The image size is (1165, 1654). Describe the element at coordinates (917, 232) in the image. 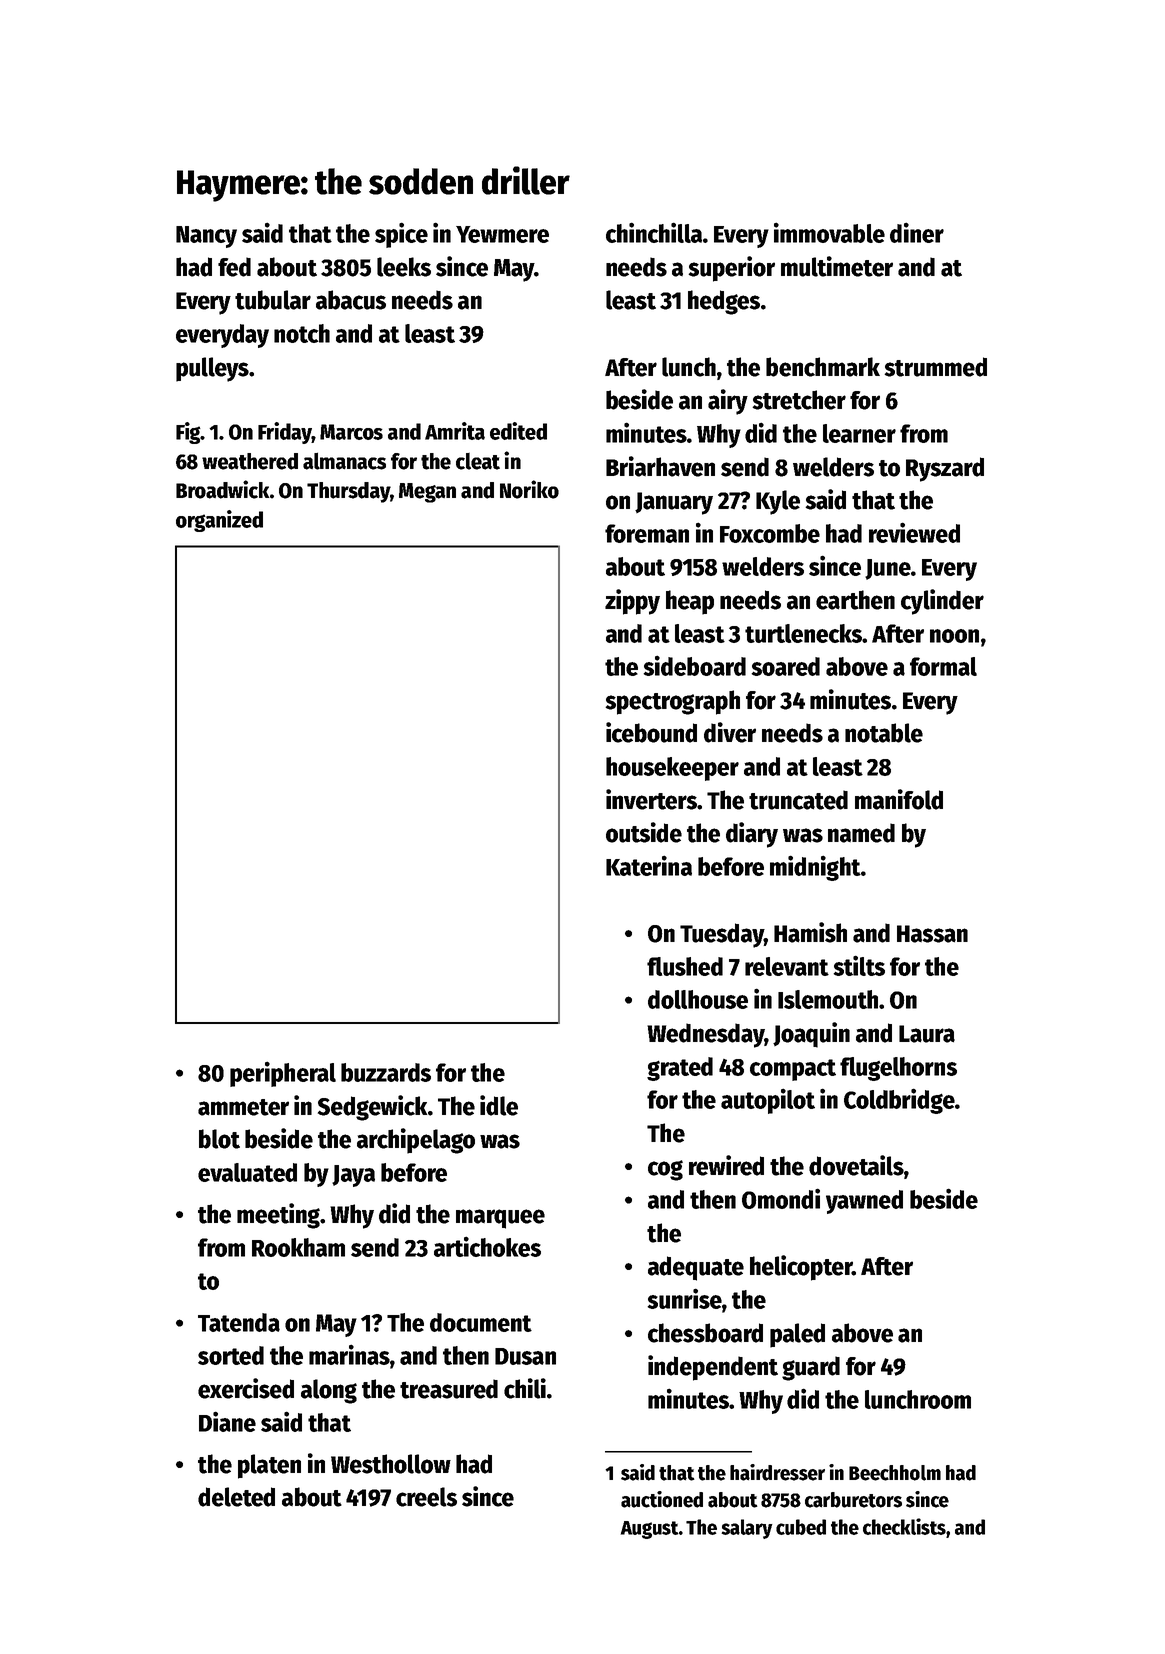

I see `diner` at that location.
